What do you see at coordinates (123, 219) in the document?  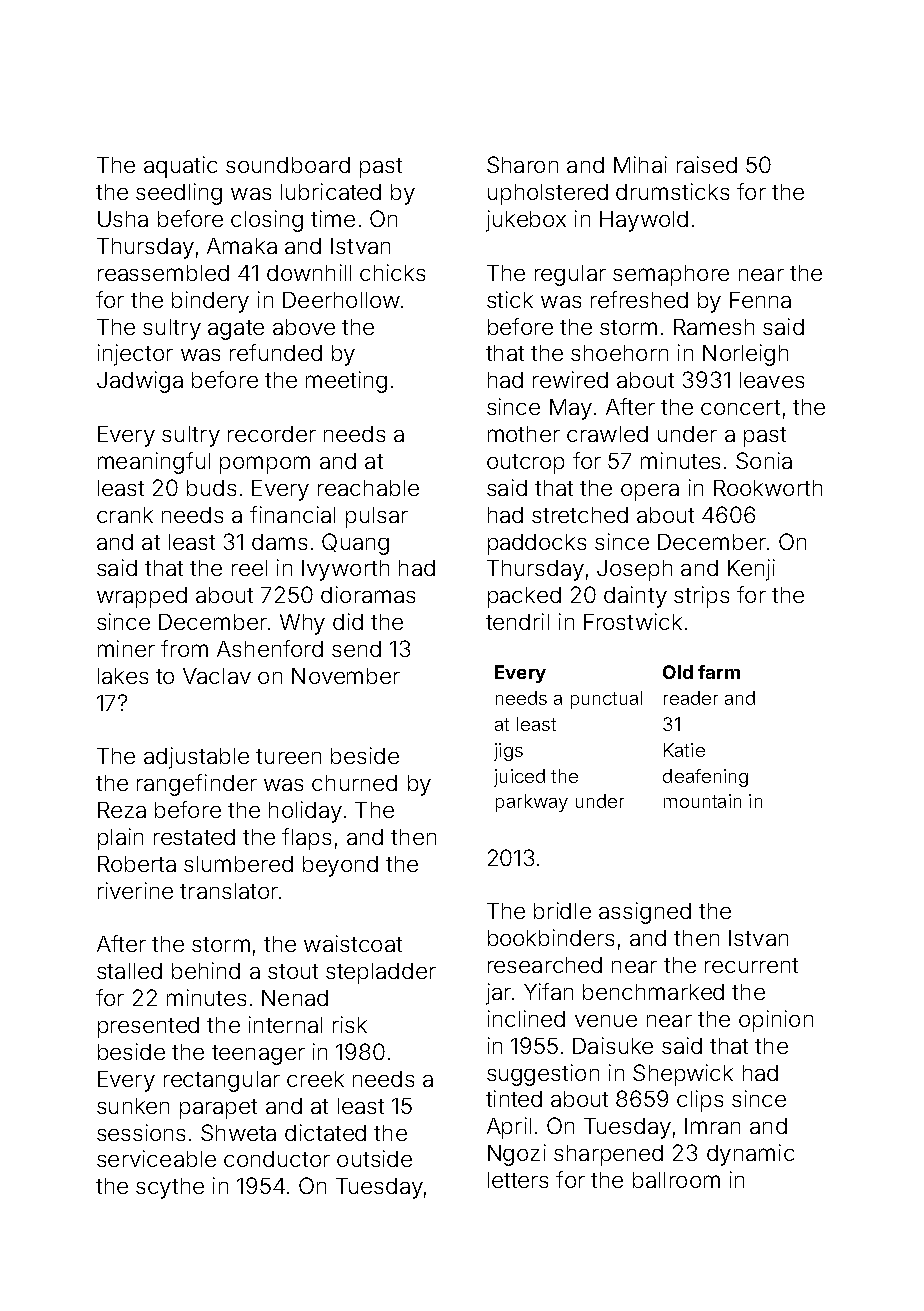 I see `Usha` at bounding box center [123, 219].
